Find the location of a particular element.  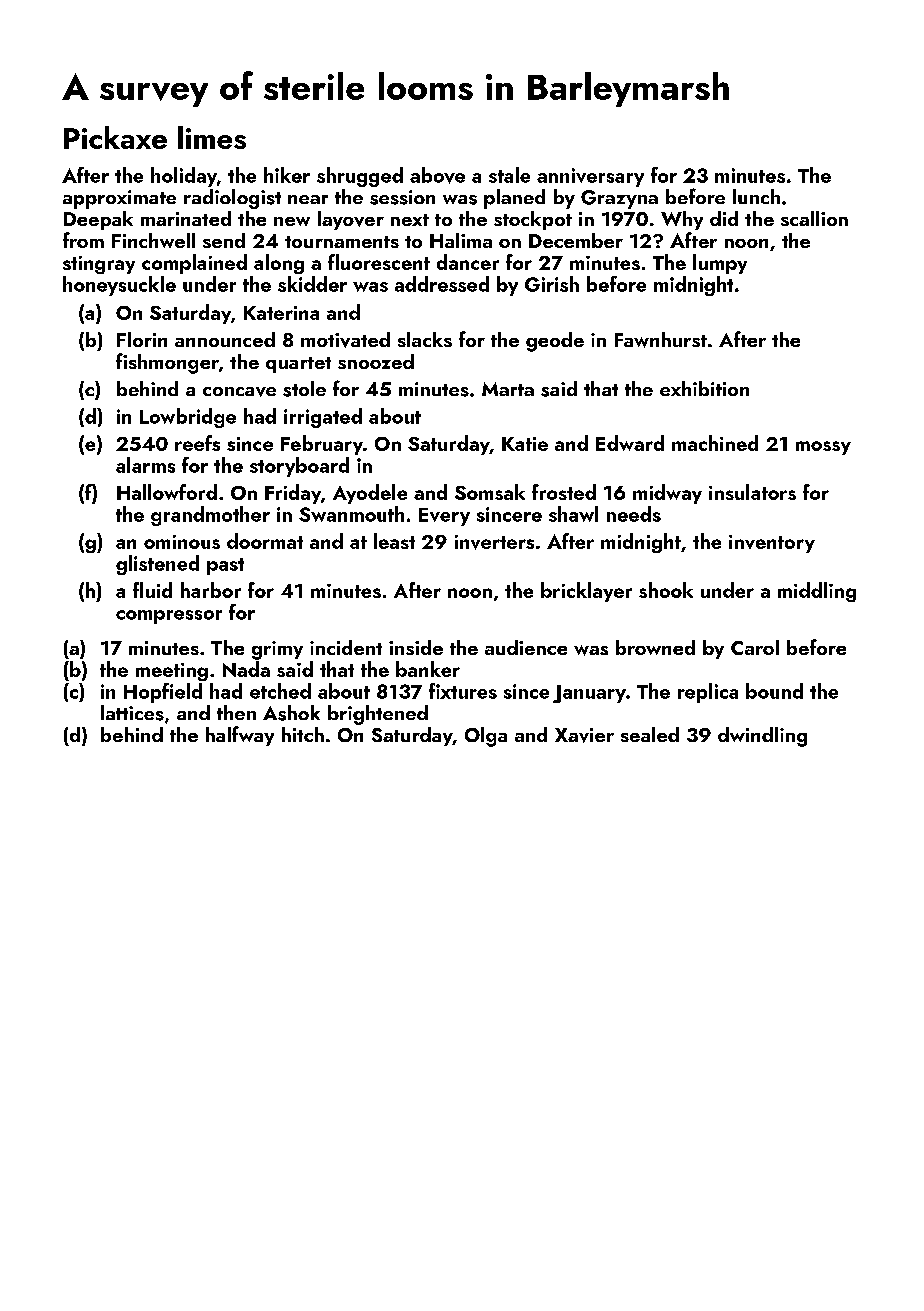

dwindling is located at coordinates (762, 737).
